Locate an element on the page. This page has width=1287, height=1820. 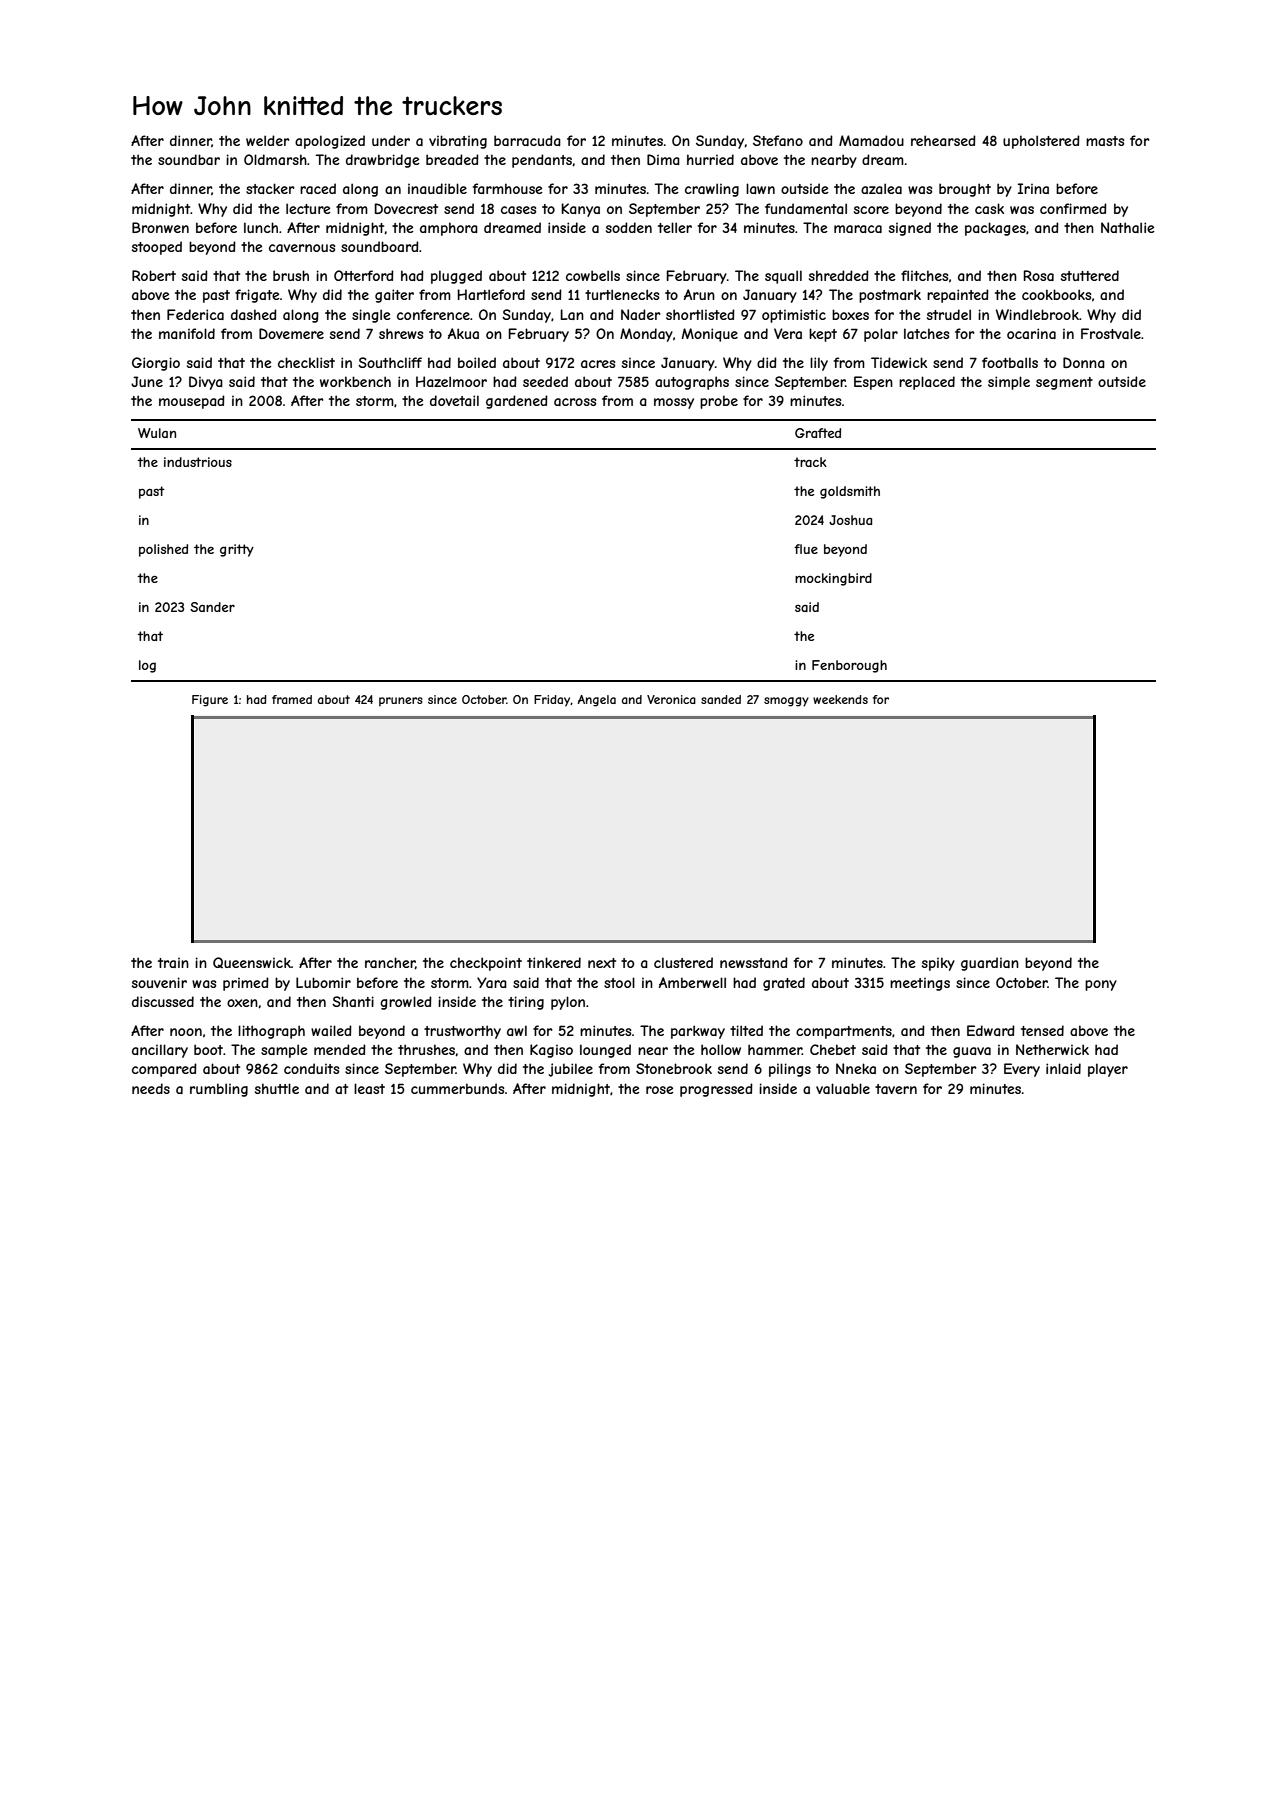
Friday is located at coordinates (552, 701).
